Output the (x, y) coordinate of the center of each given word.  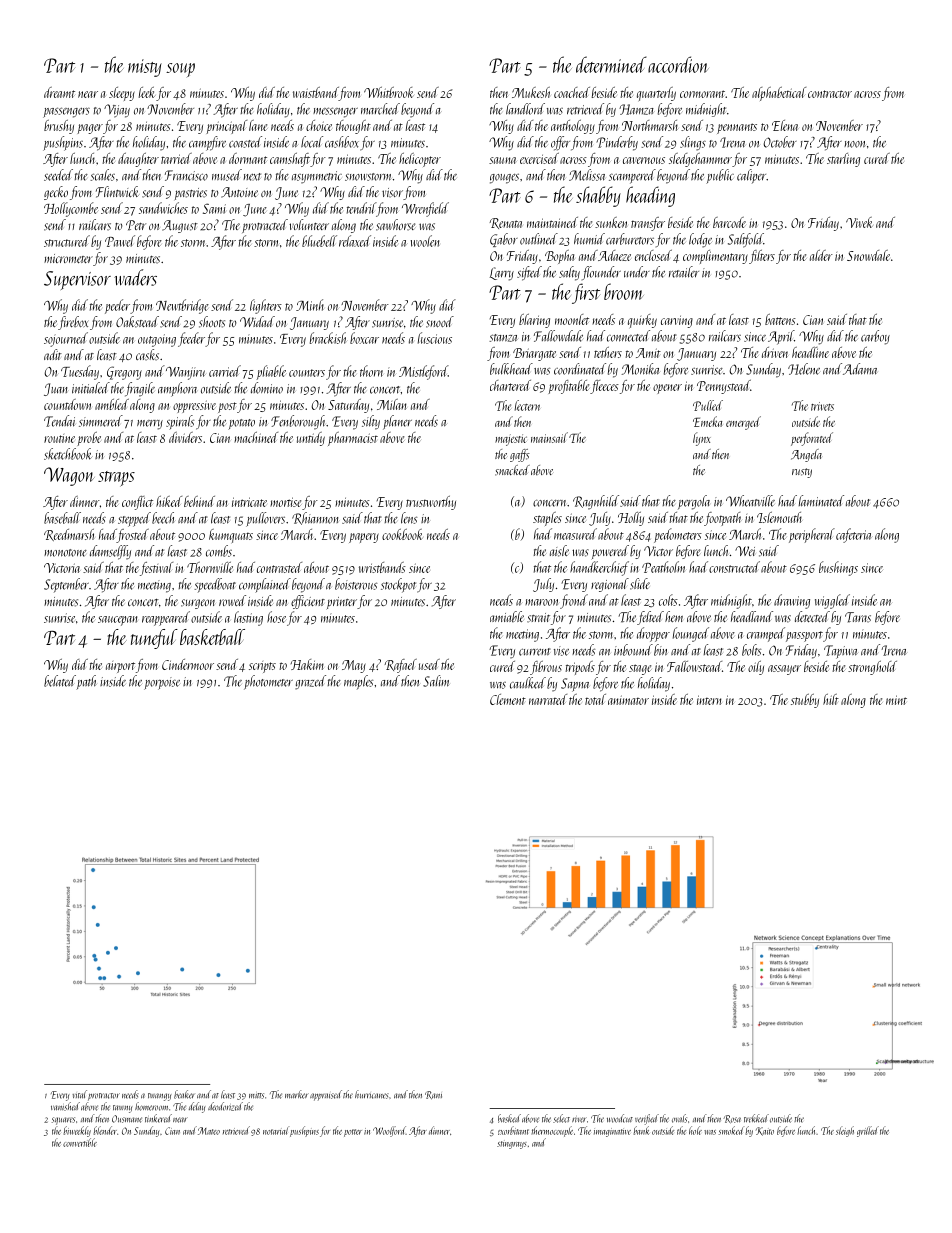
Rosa (732, 1119)
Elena (785, 125)
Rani (433, 1095)
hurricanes (372, 1094)
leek (147, 92)
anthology (573, 127)
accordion (678, 64)
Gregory (124, 373)
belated (60, 681)
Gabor (504, 240)
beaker (184, 1094)
